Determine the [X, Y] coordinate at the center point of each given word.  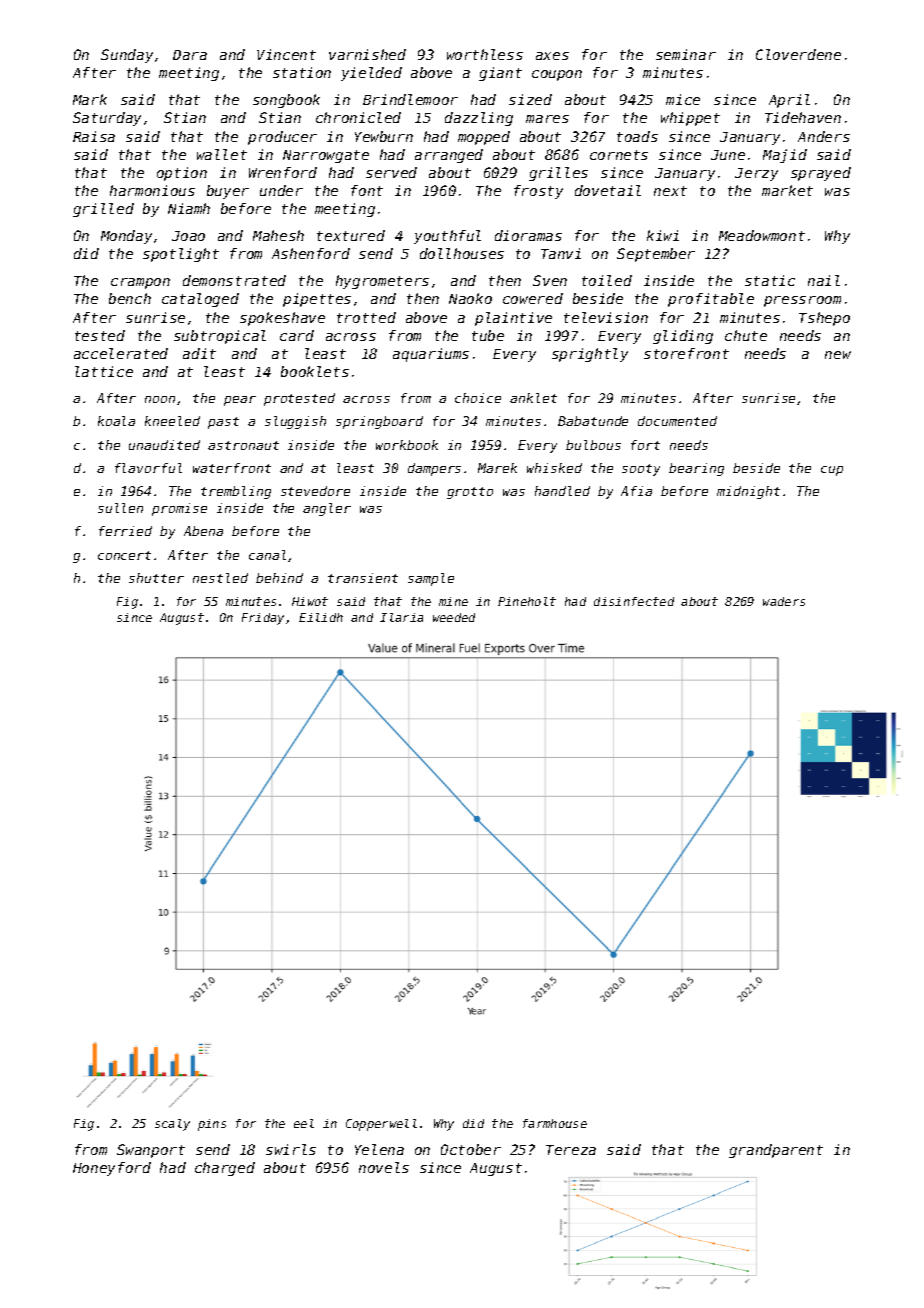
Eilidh [321, 617]
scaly [172, 1125]
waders [784, 601]
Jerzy [756, 174]
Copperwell [381, 1125]
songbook [286, 101]
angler [327, 509]
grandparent [776, 1151]
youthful [447, 237]
